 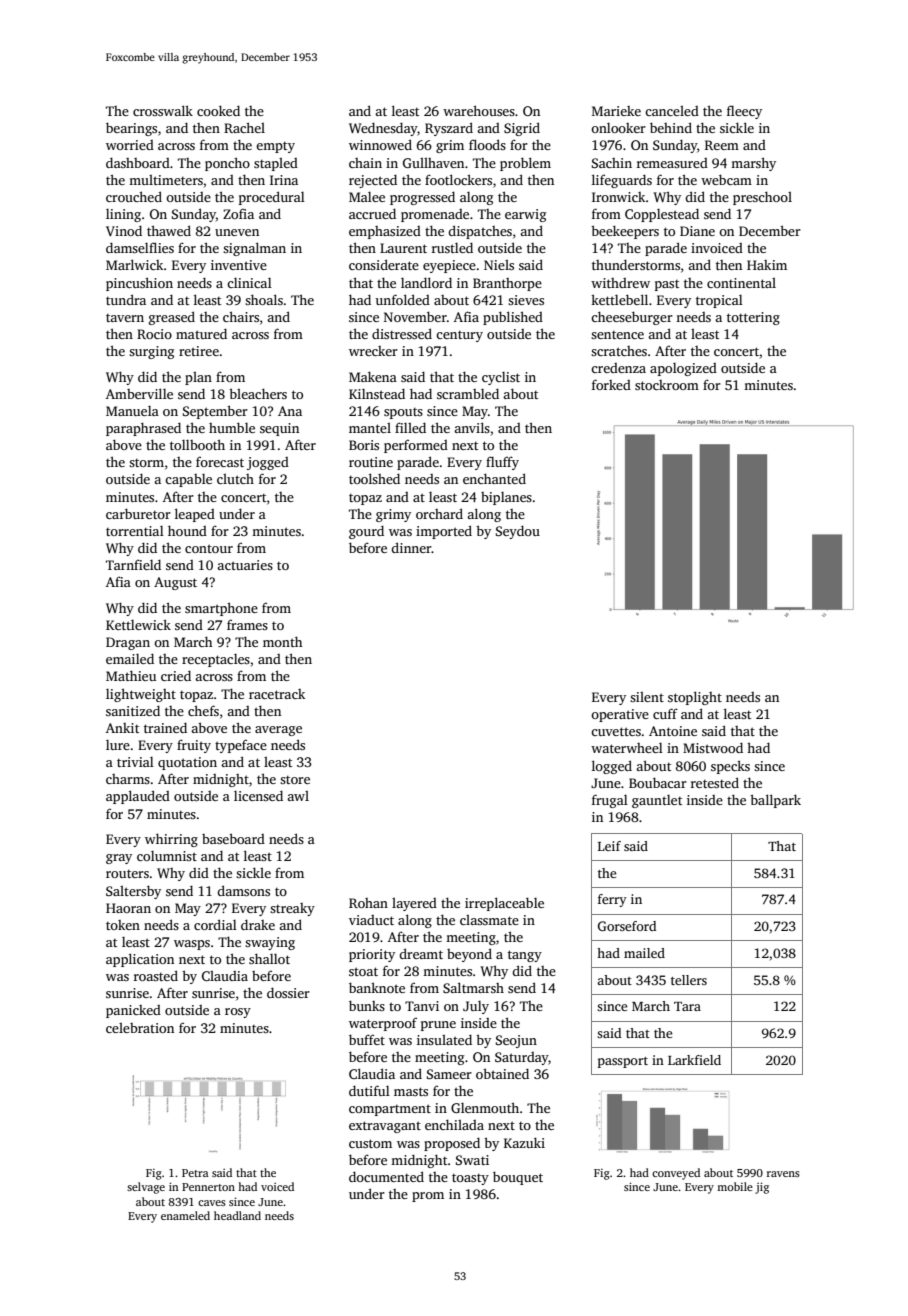 What do you see at coordinates (195, 1173) in the screenshot?
I see `Petra` at bounding box center [195, 1173].
